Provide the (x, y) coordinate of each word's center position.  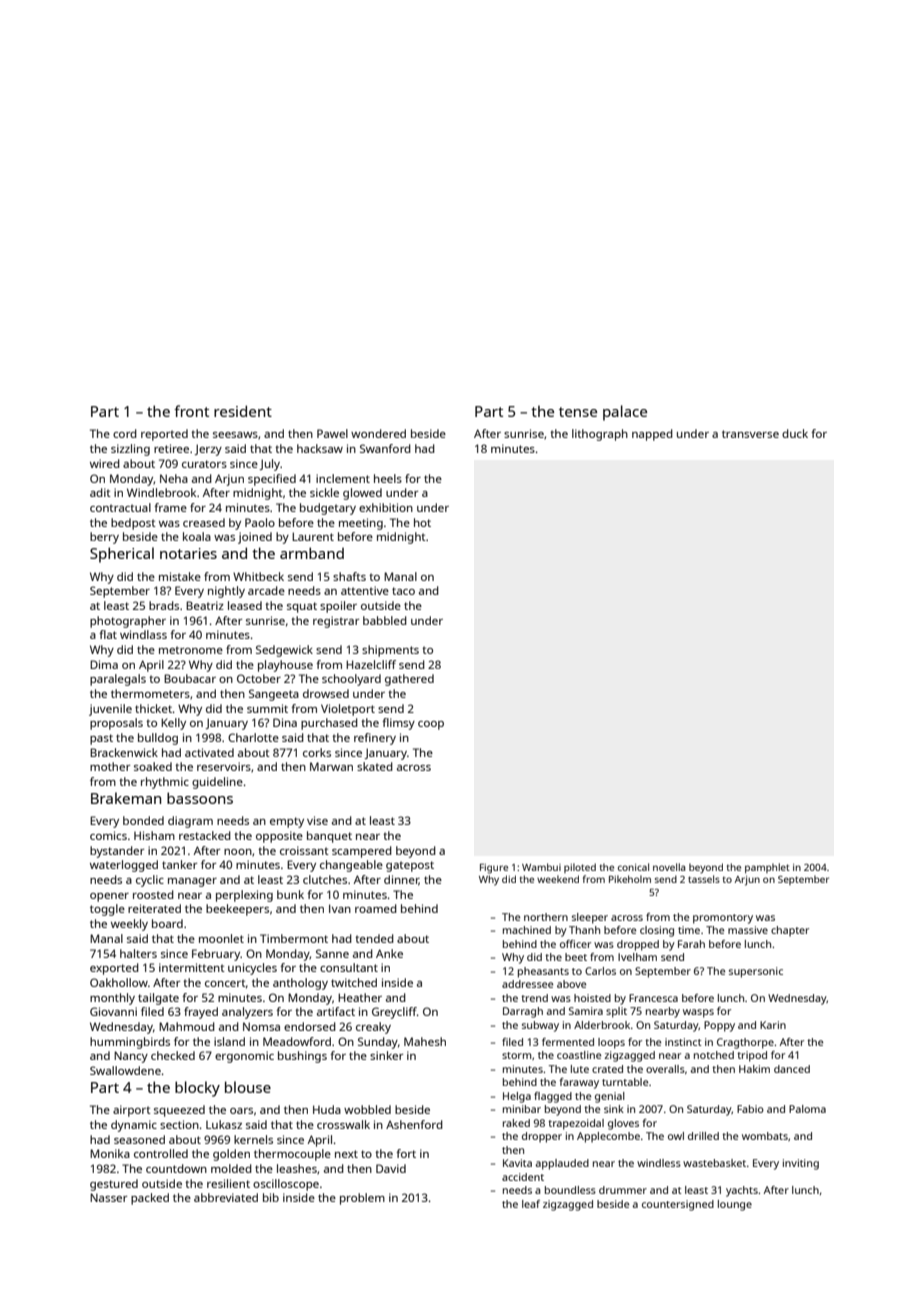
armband (312, 553)
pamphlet (767, 868)
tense (578, 412)
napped (652, 435)
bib (271, 1197)
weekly (129, 925)
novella (669, 867)
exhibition (386, 507)
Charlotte (253, 737)
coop (431, 725)
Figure (494, 869)
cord (125, 433)
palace (625, 413)
